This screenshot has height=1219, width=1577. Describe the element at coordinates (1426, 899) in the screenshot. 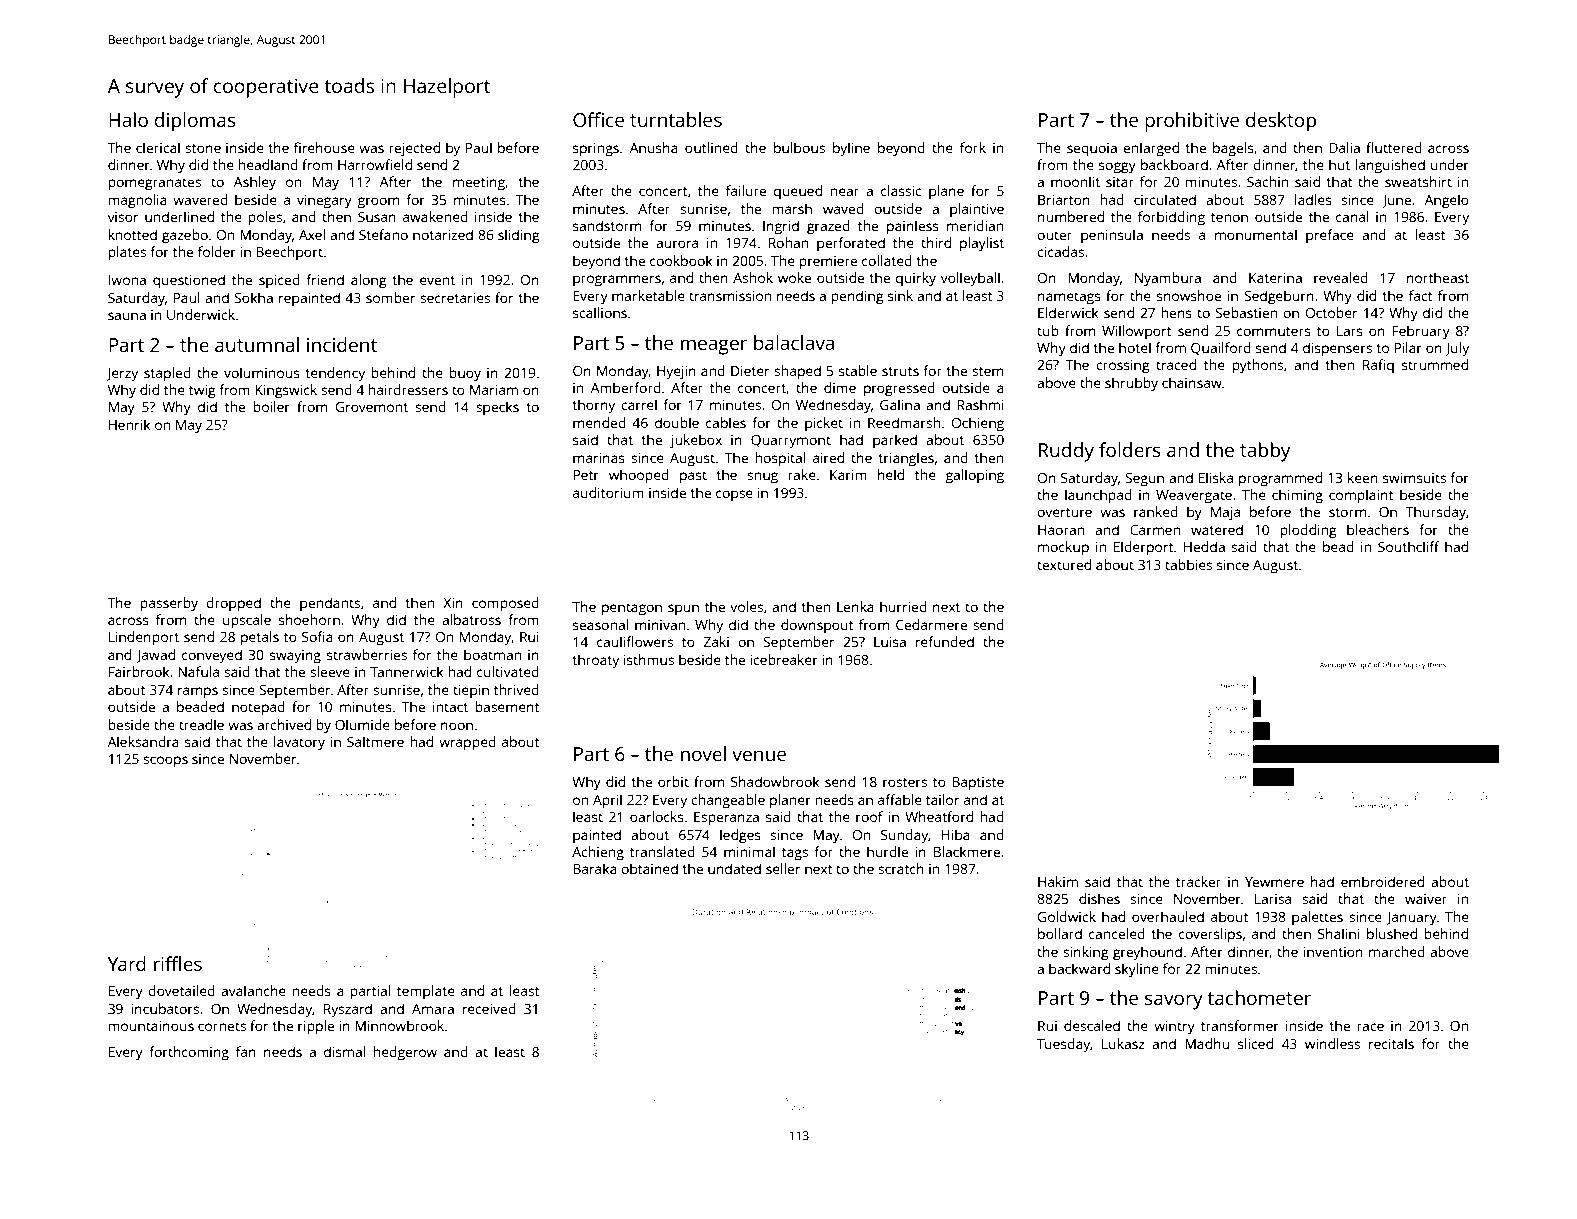

I see `waiver` at that location.
